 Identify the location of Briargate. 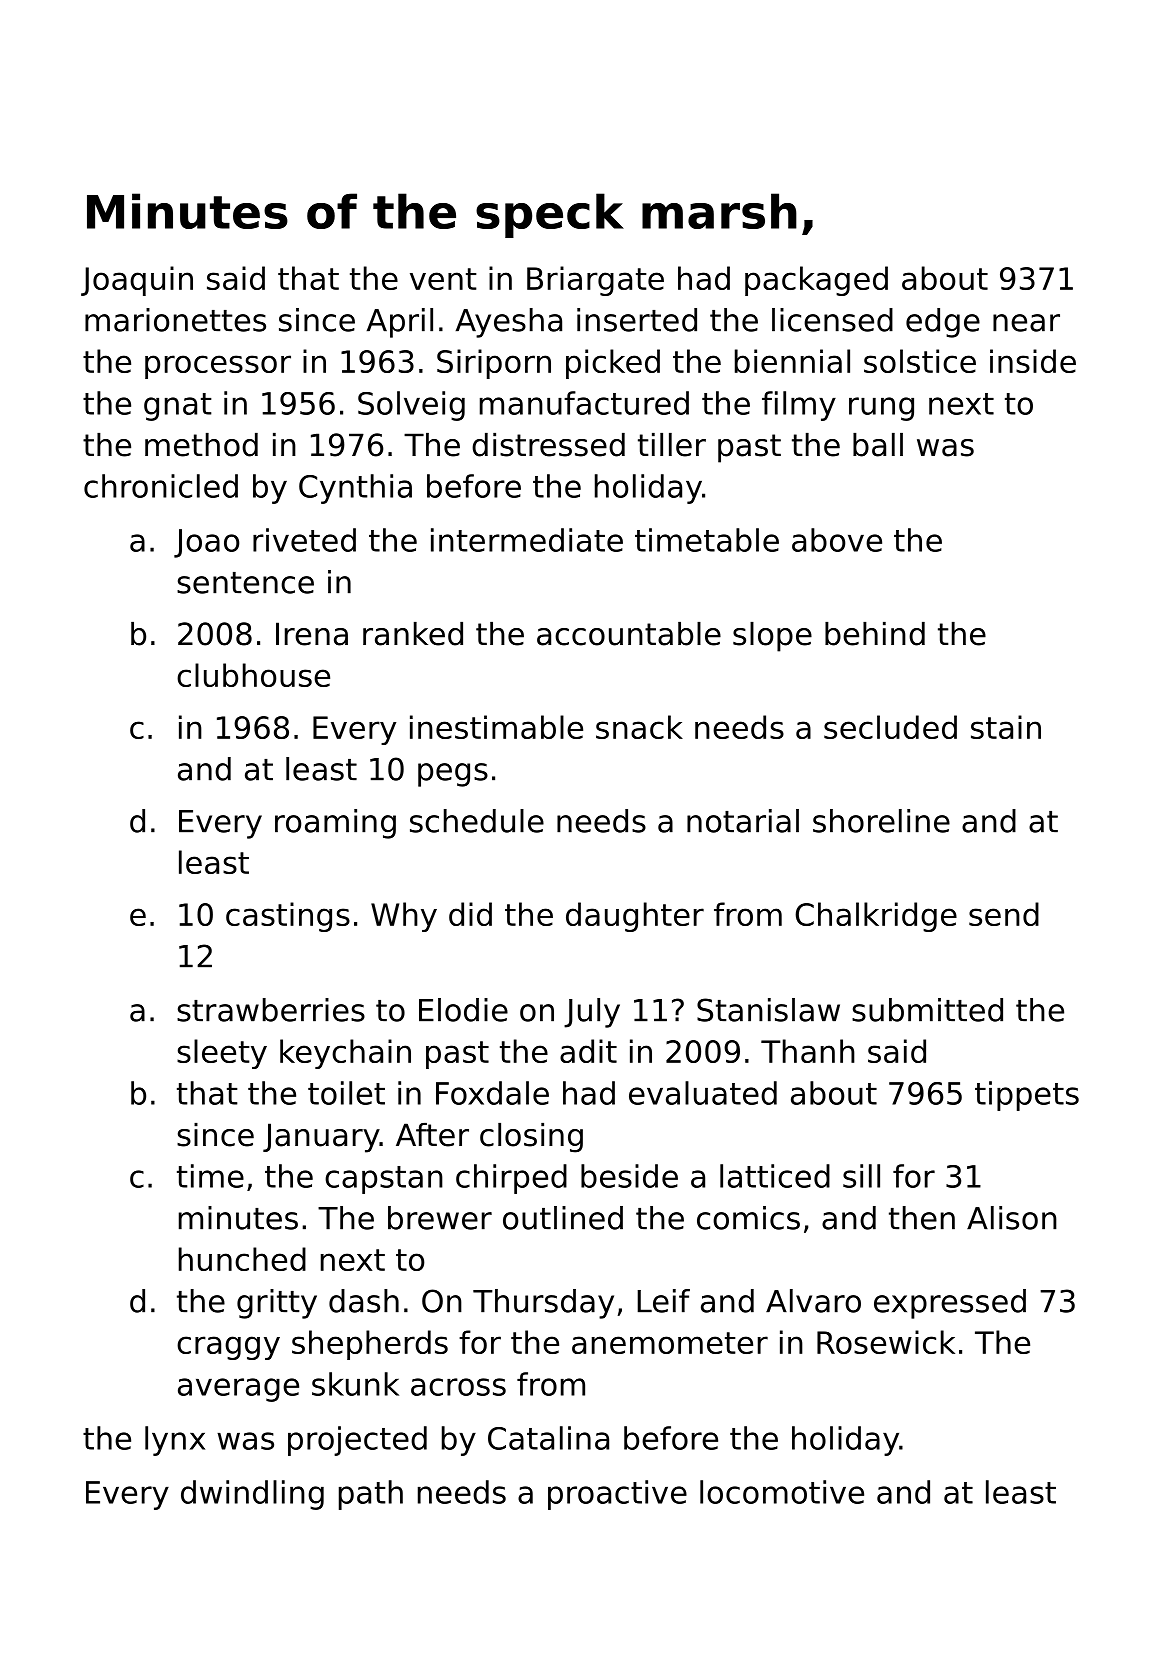
(595, 281).
